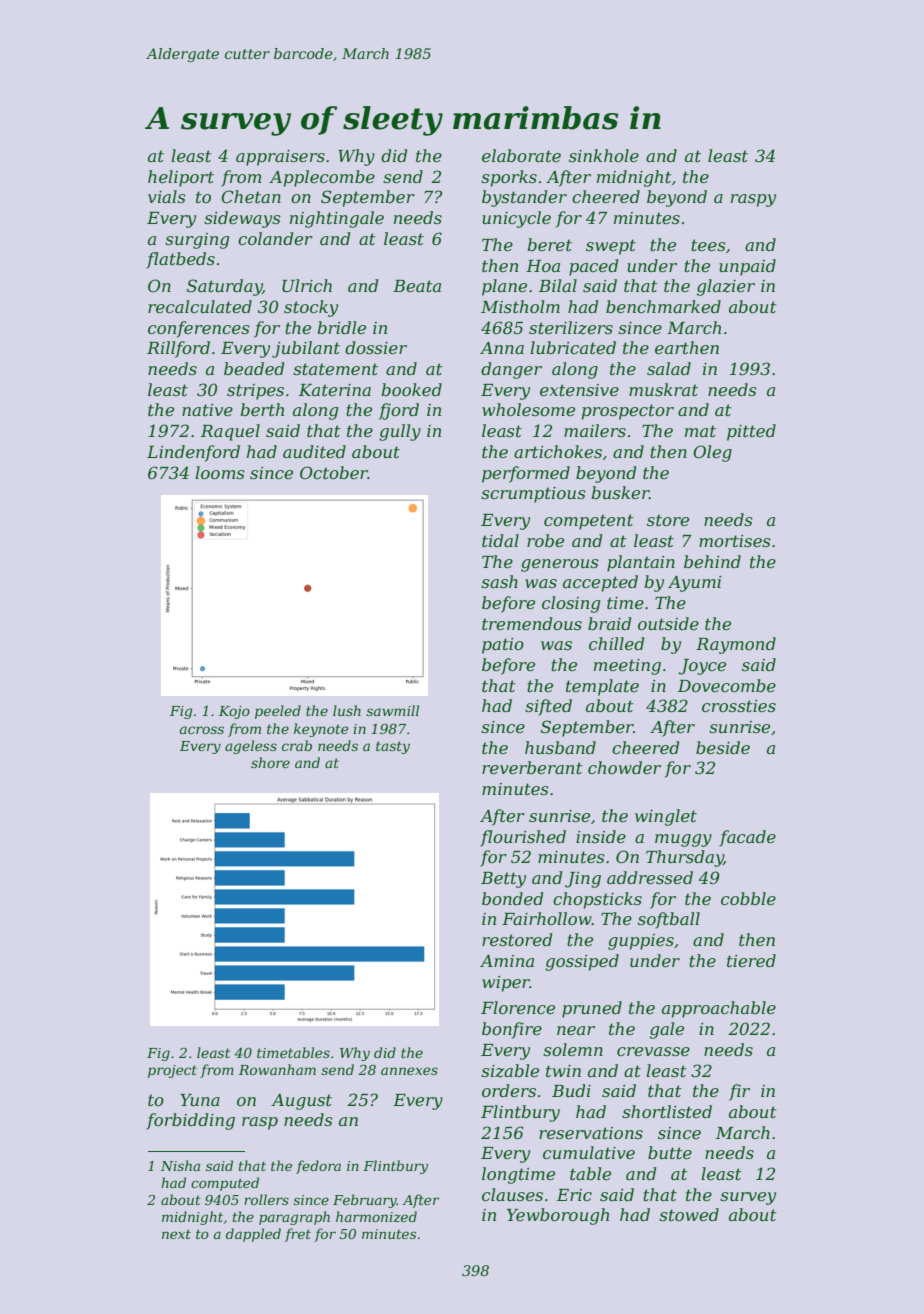  I want to click on harmonized, so click(376, 1217).
